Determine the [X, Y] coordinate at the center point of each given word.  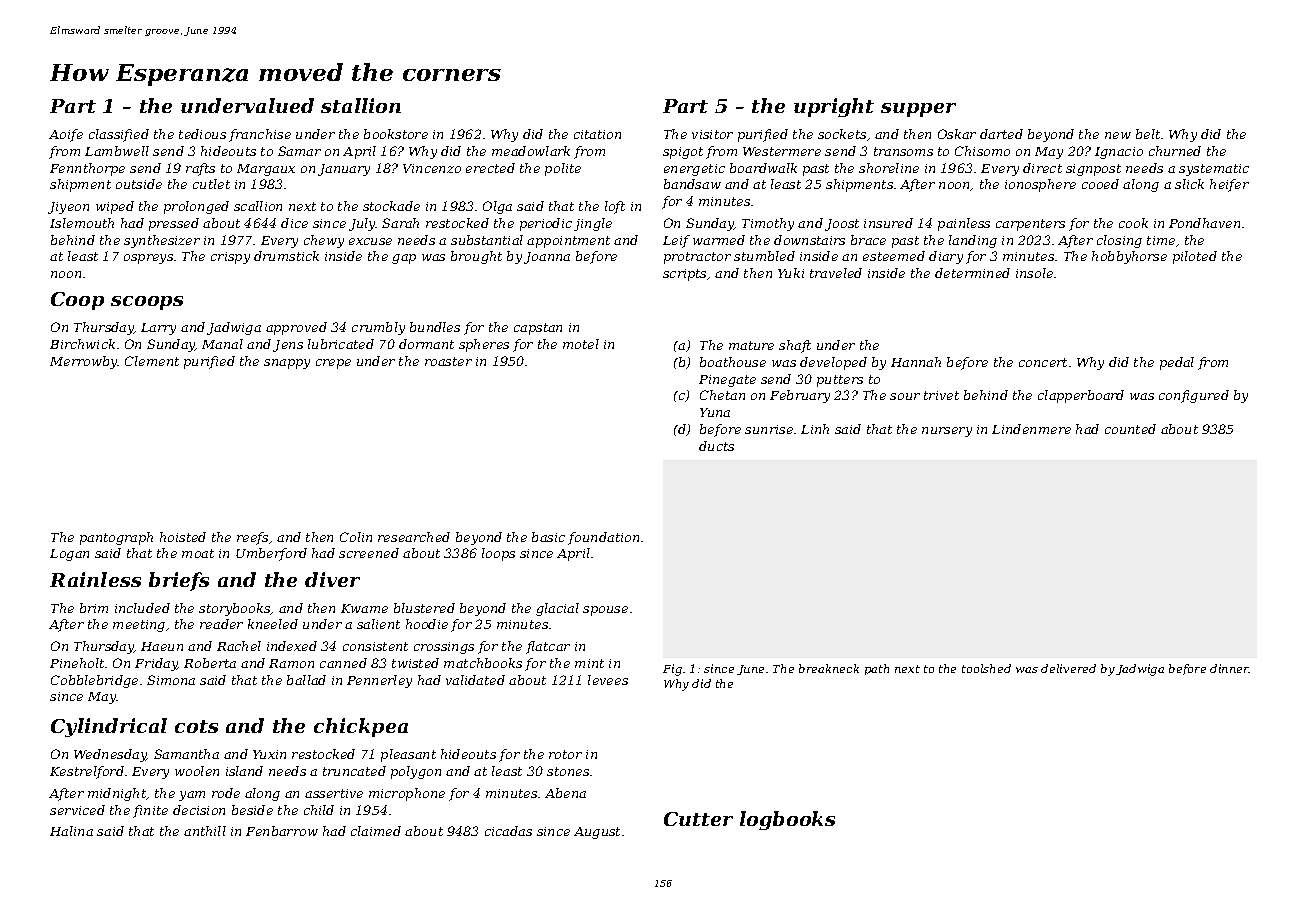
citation [597, 134]
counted [1130, 429]
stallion [361, 105]
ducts [716, 446]
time [1161, 240]
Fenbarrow [282, 831]
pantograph [116, 538]
